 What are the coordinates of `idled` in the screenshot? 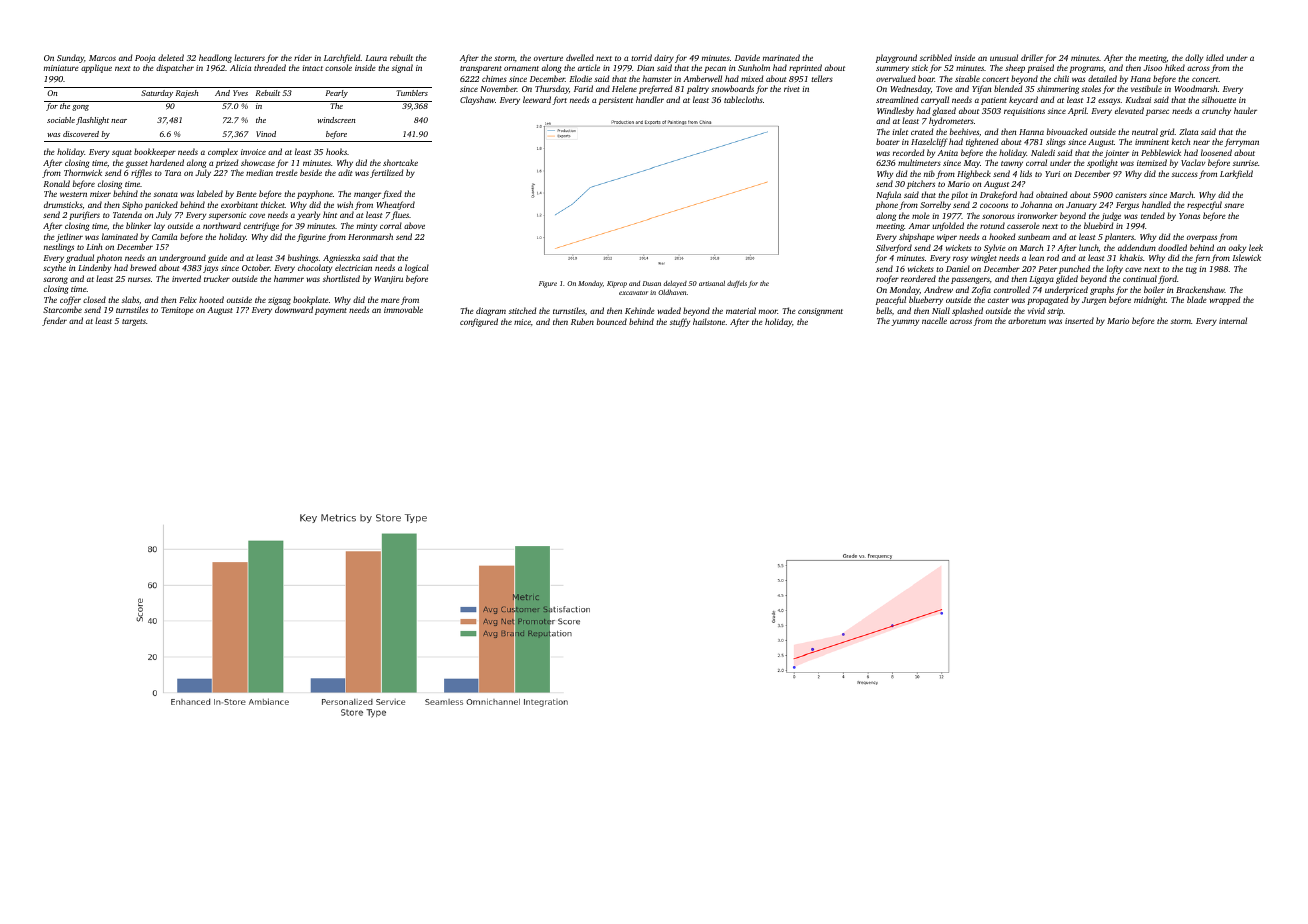 It's located at (1215, 57).
